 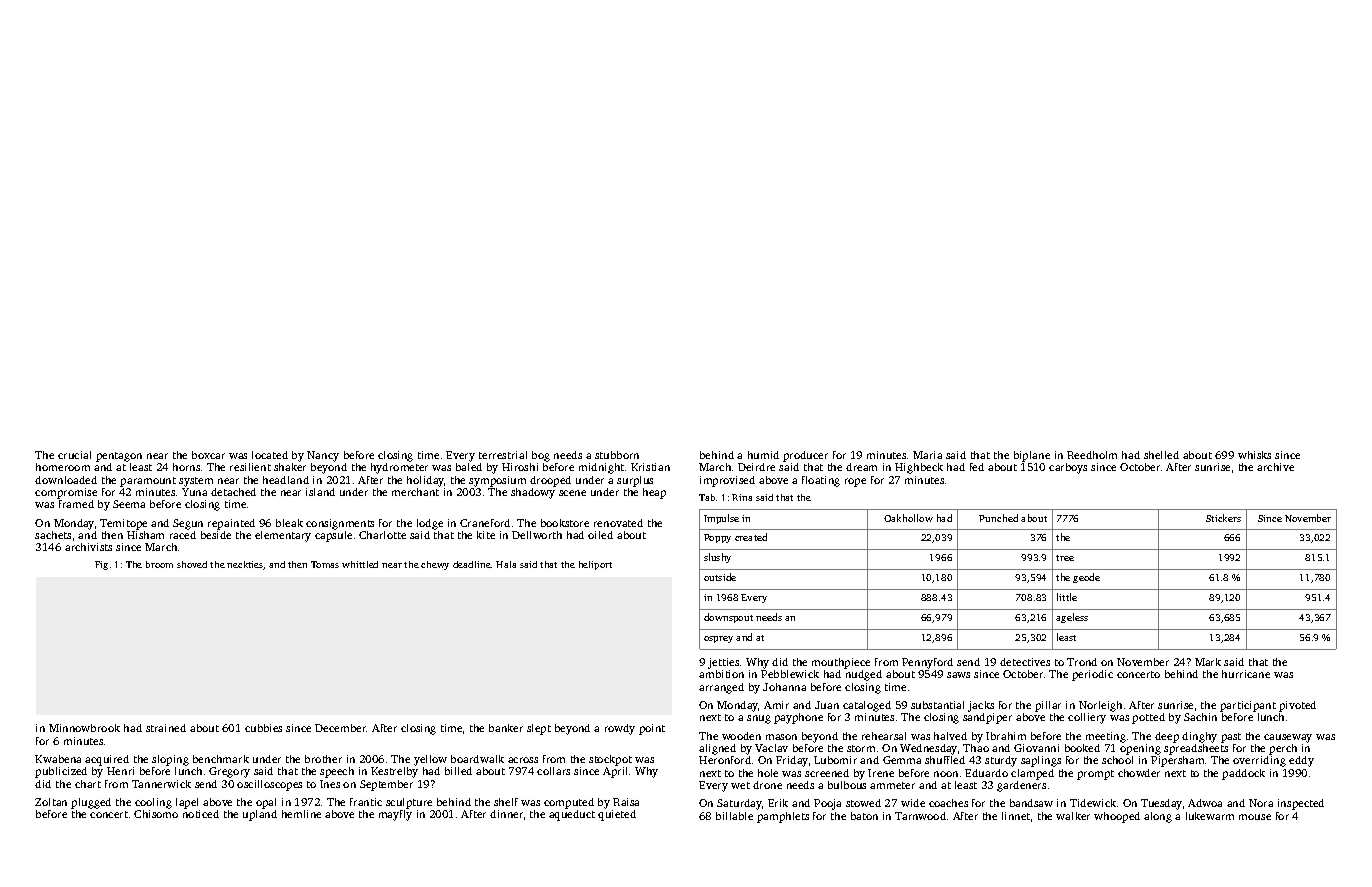 What do you see at coordinates (1161, 455) in the page?
I see `shelled` at bounding box center [1161, 455].
